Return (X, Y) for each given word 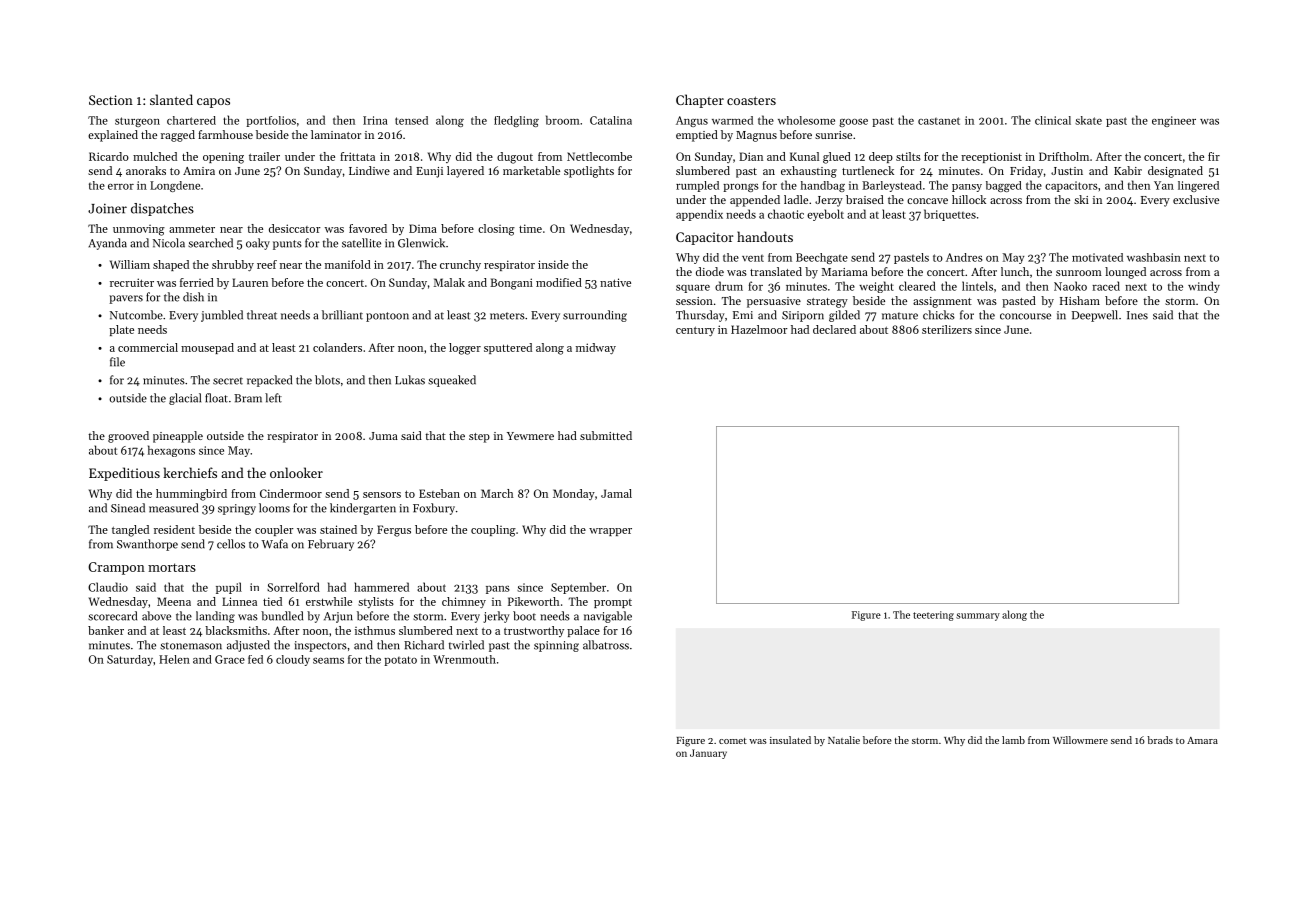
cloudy (293, 660)
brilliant (342, 315)
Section (111, 100)
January (708, 754)
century (695, 331)
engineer (1174, 121)
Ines (1137, 315)
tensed (411, 120)
